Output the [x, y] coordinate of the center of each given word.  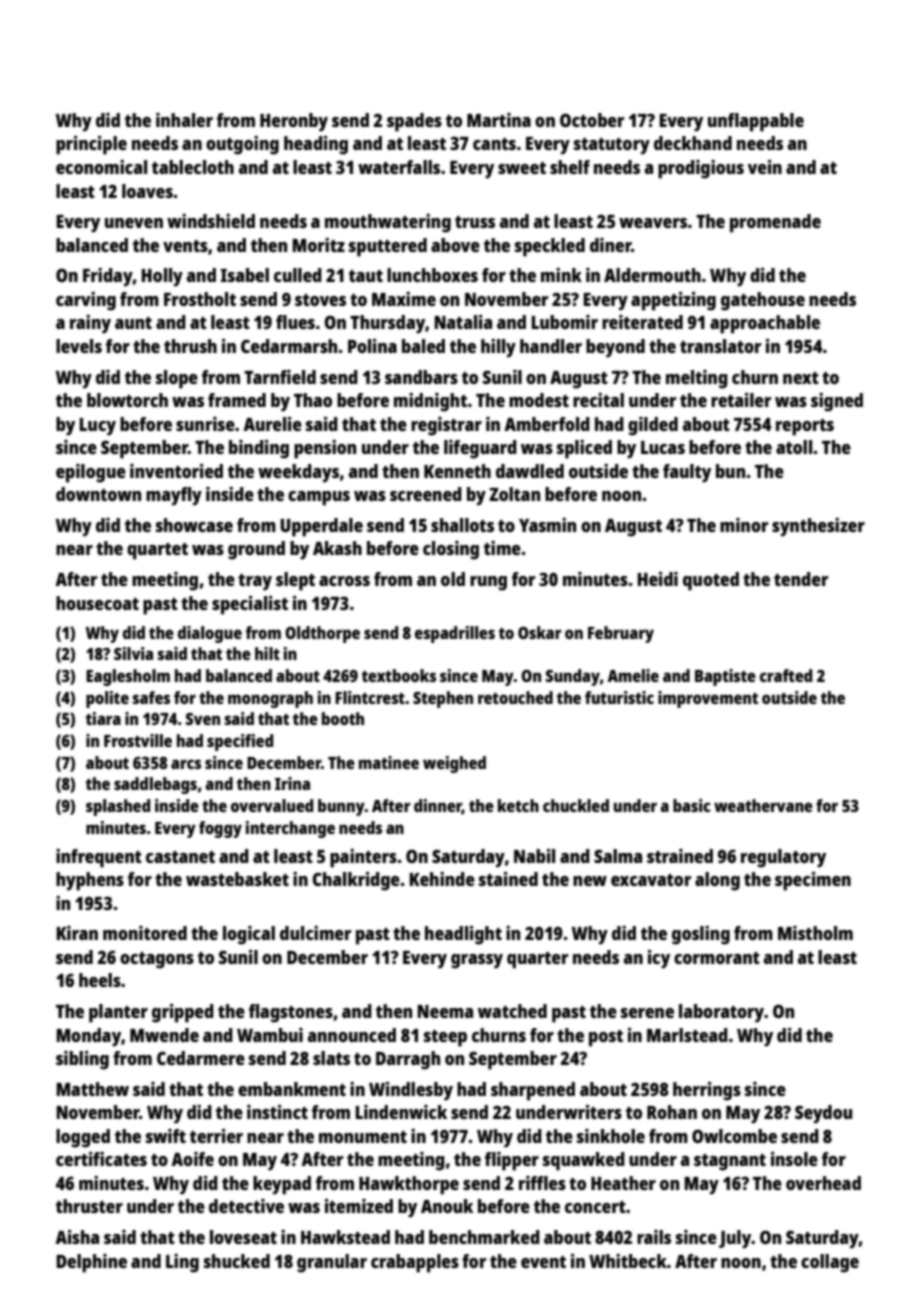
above [455, 245]
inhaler [184, 120]
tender [801, 579]
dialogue [210, 634]
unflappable [756, 122]
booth [343, 718]
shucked [237, 1261]
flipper [512, 1161]
